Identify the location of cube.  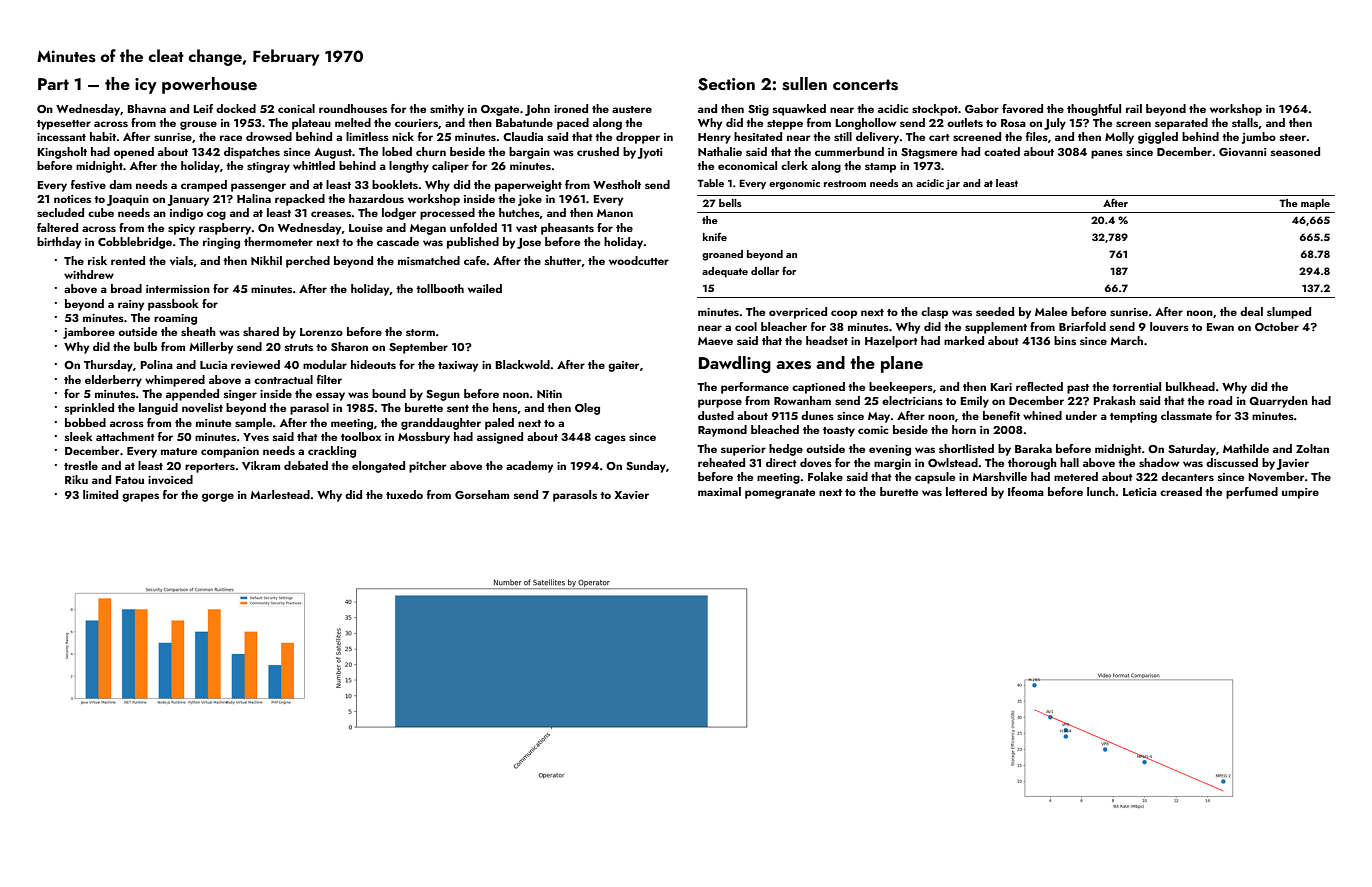
(101, 212).
